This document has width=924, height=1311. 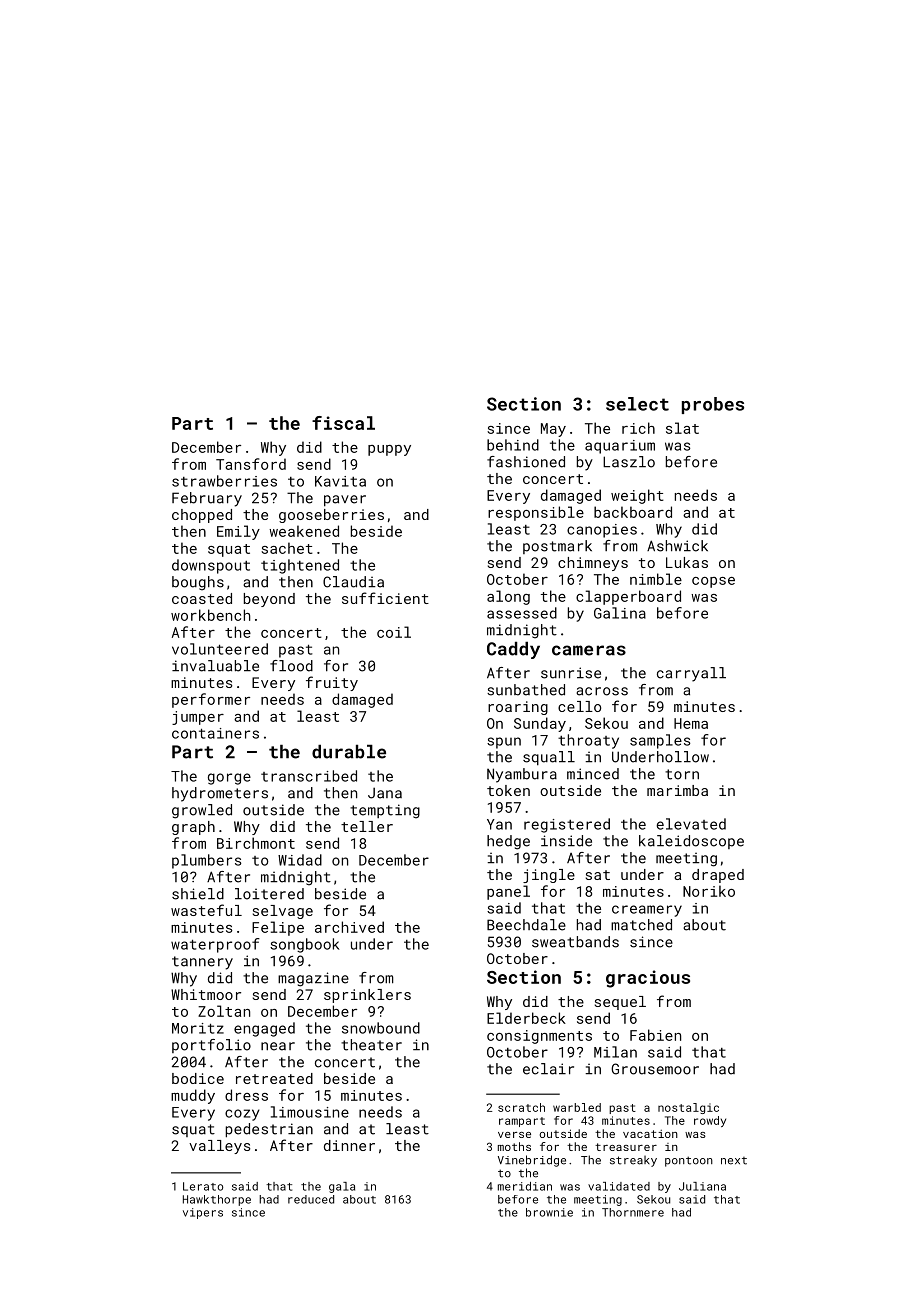 I want to click on torn, so click(x=682, y=774).
